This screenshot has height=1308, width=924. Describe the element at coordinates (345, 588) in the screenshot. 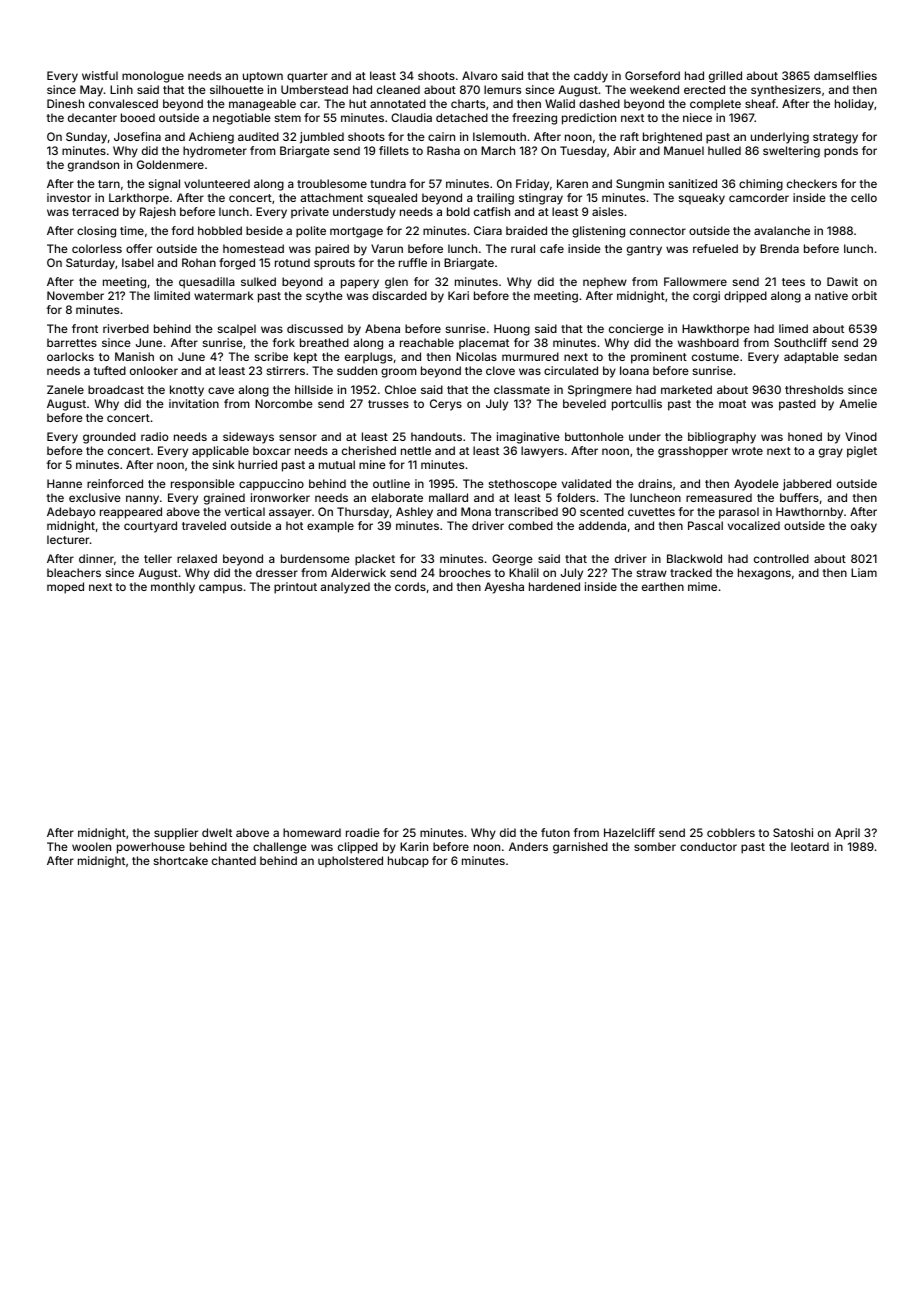

I see `analyzed` at that location.
